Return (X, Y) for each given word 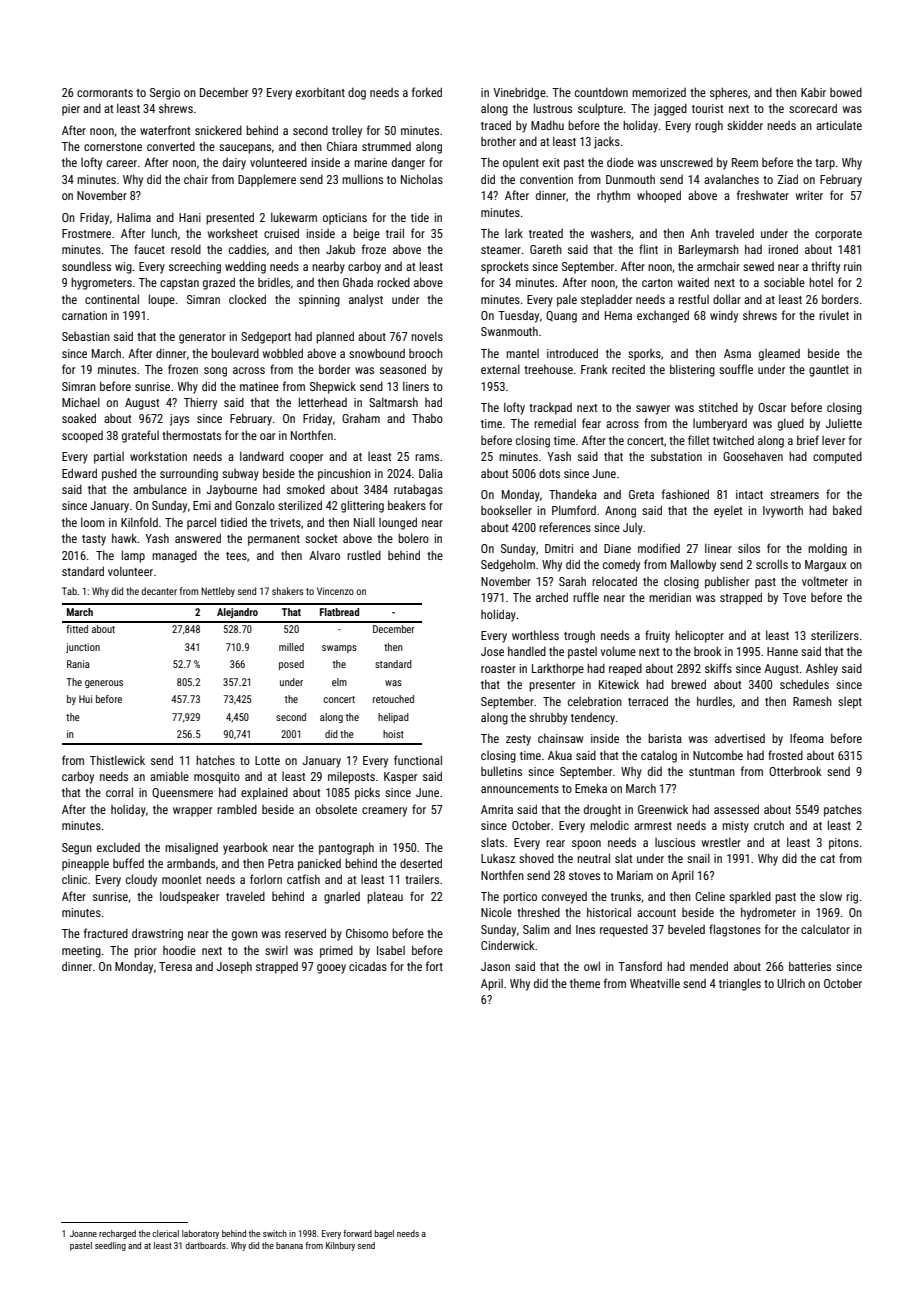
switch (275, 1233)
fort (434, 966)
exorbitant (320, 92)
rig (852, 898)
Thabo (427, 418)
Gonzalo (255, 505)
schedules (804, 684)
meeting (81, 952)
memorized (659, 92)
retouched (393, 699)
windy (724, 316)
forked (427, 92)
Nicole (496, 912)
